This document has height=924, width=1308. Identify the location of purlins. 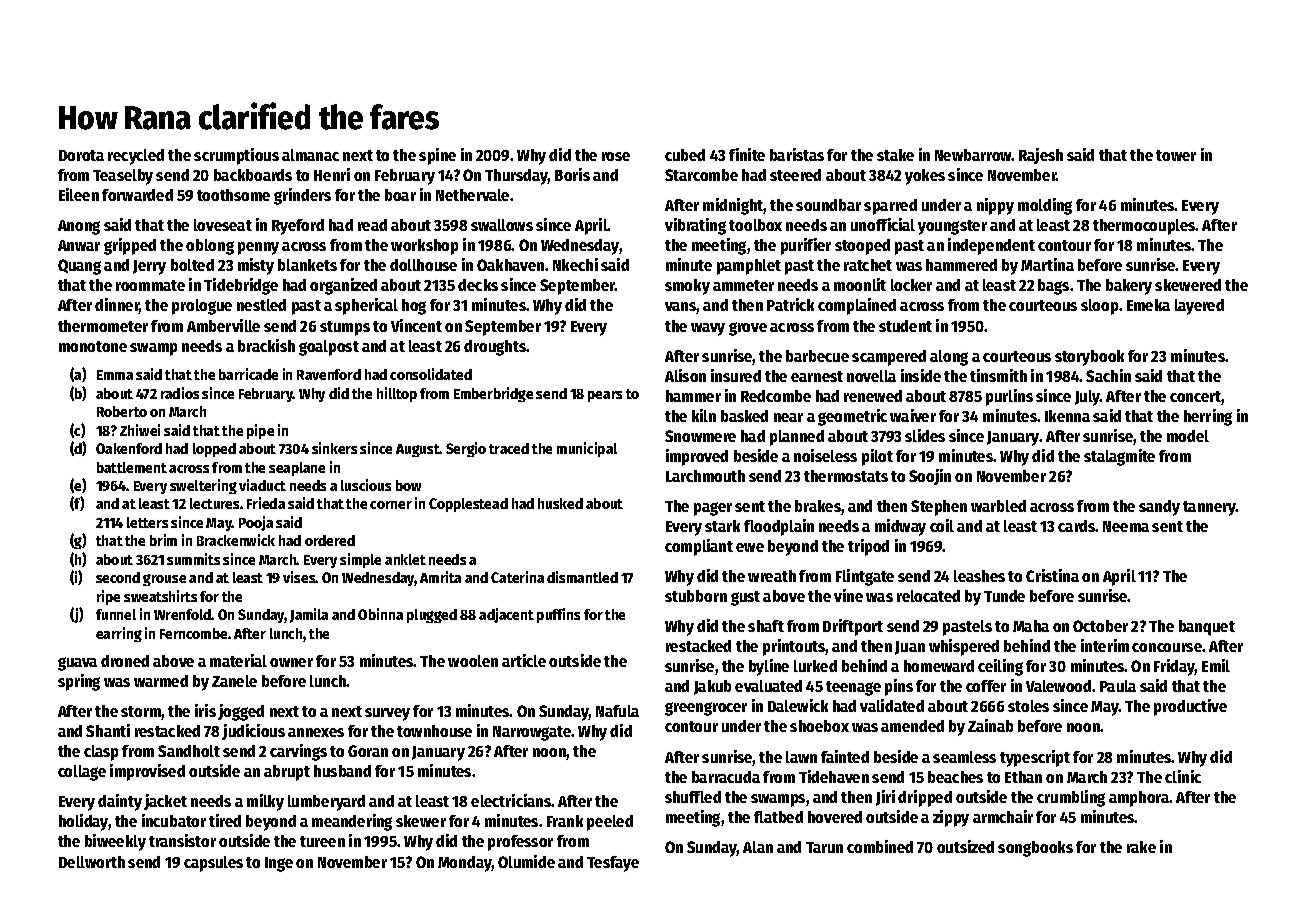
(1009, 397).
